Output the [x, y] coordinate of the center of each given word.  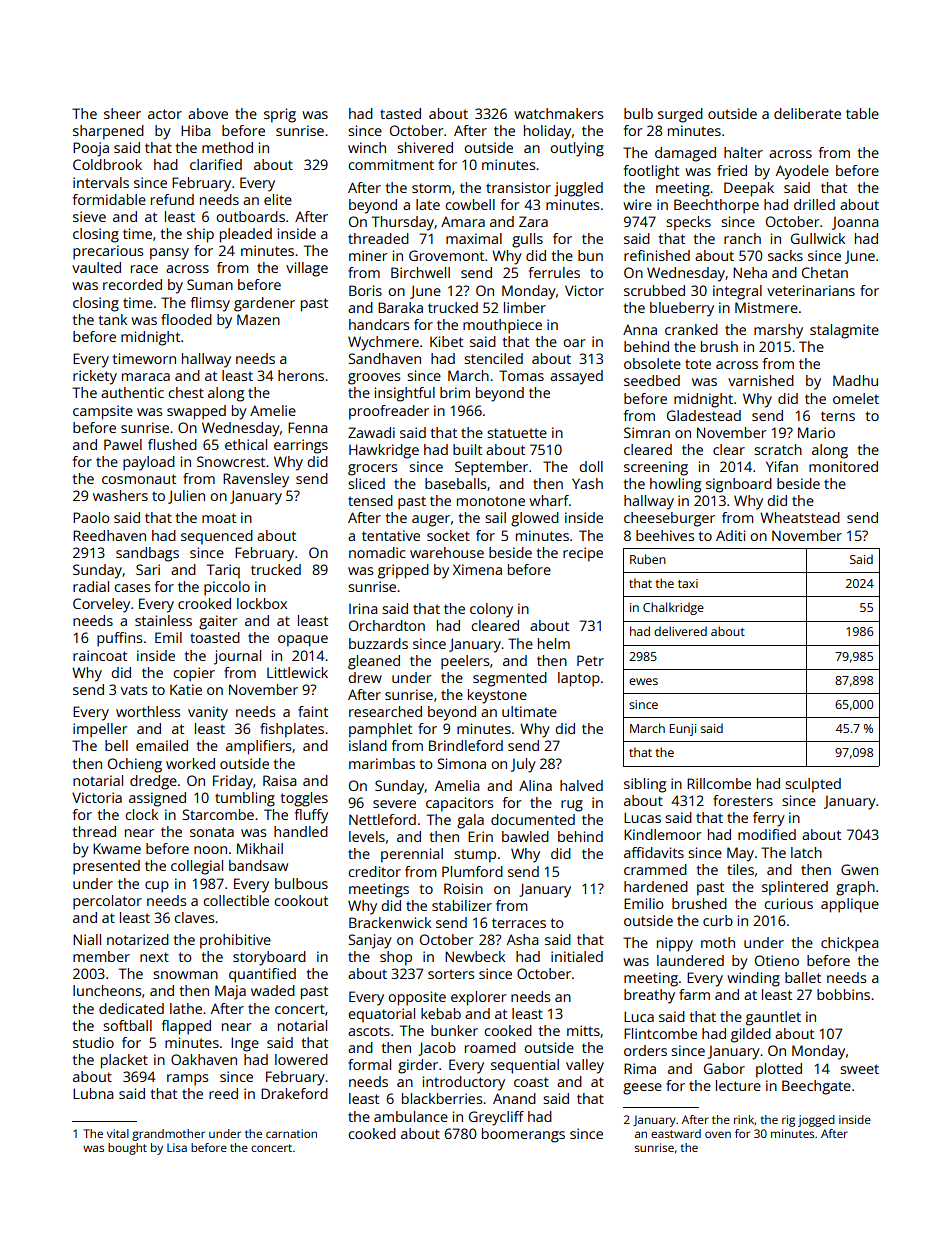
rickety [95, 377]
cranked [691, 329]
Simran [647, 432]
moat [219, 518]
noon [210, 850]
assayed [576, 377]
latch [806, 852]
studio [93, 1042]
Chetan [825, 272]
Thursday [403, 223]
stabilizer [462, 905]
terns [838, 416]
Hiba [196, 130]
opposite [417, 998]
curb [718, 920]
